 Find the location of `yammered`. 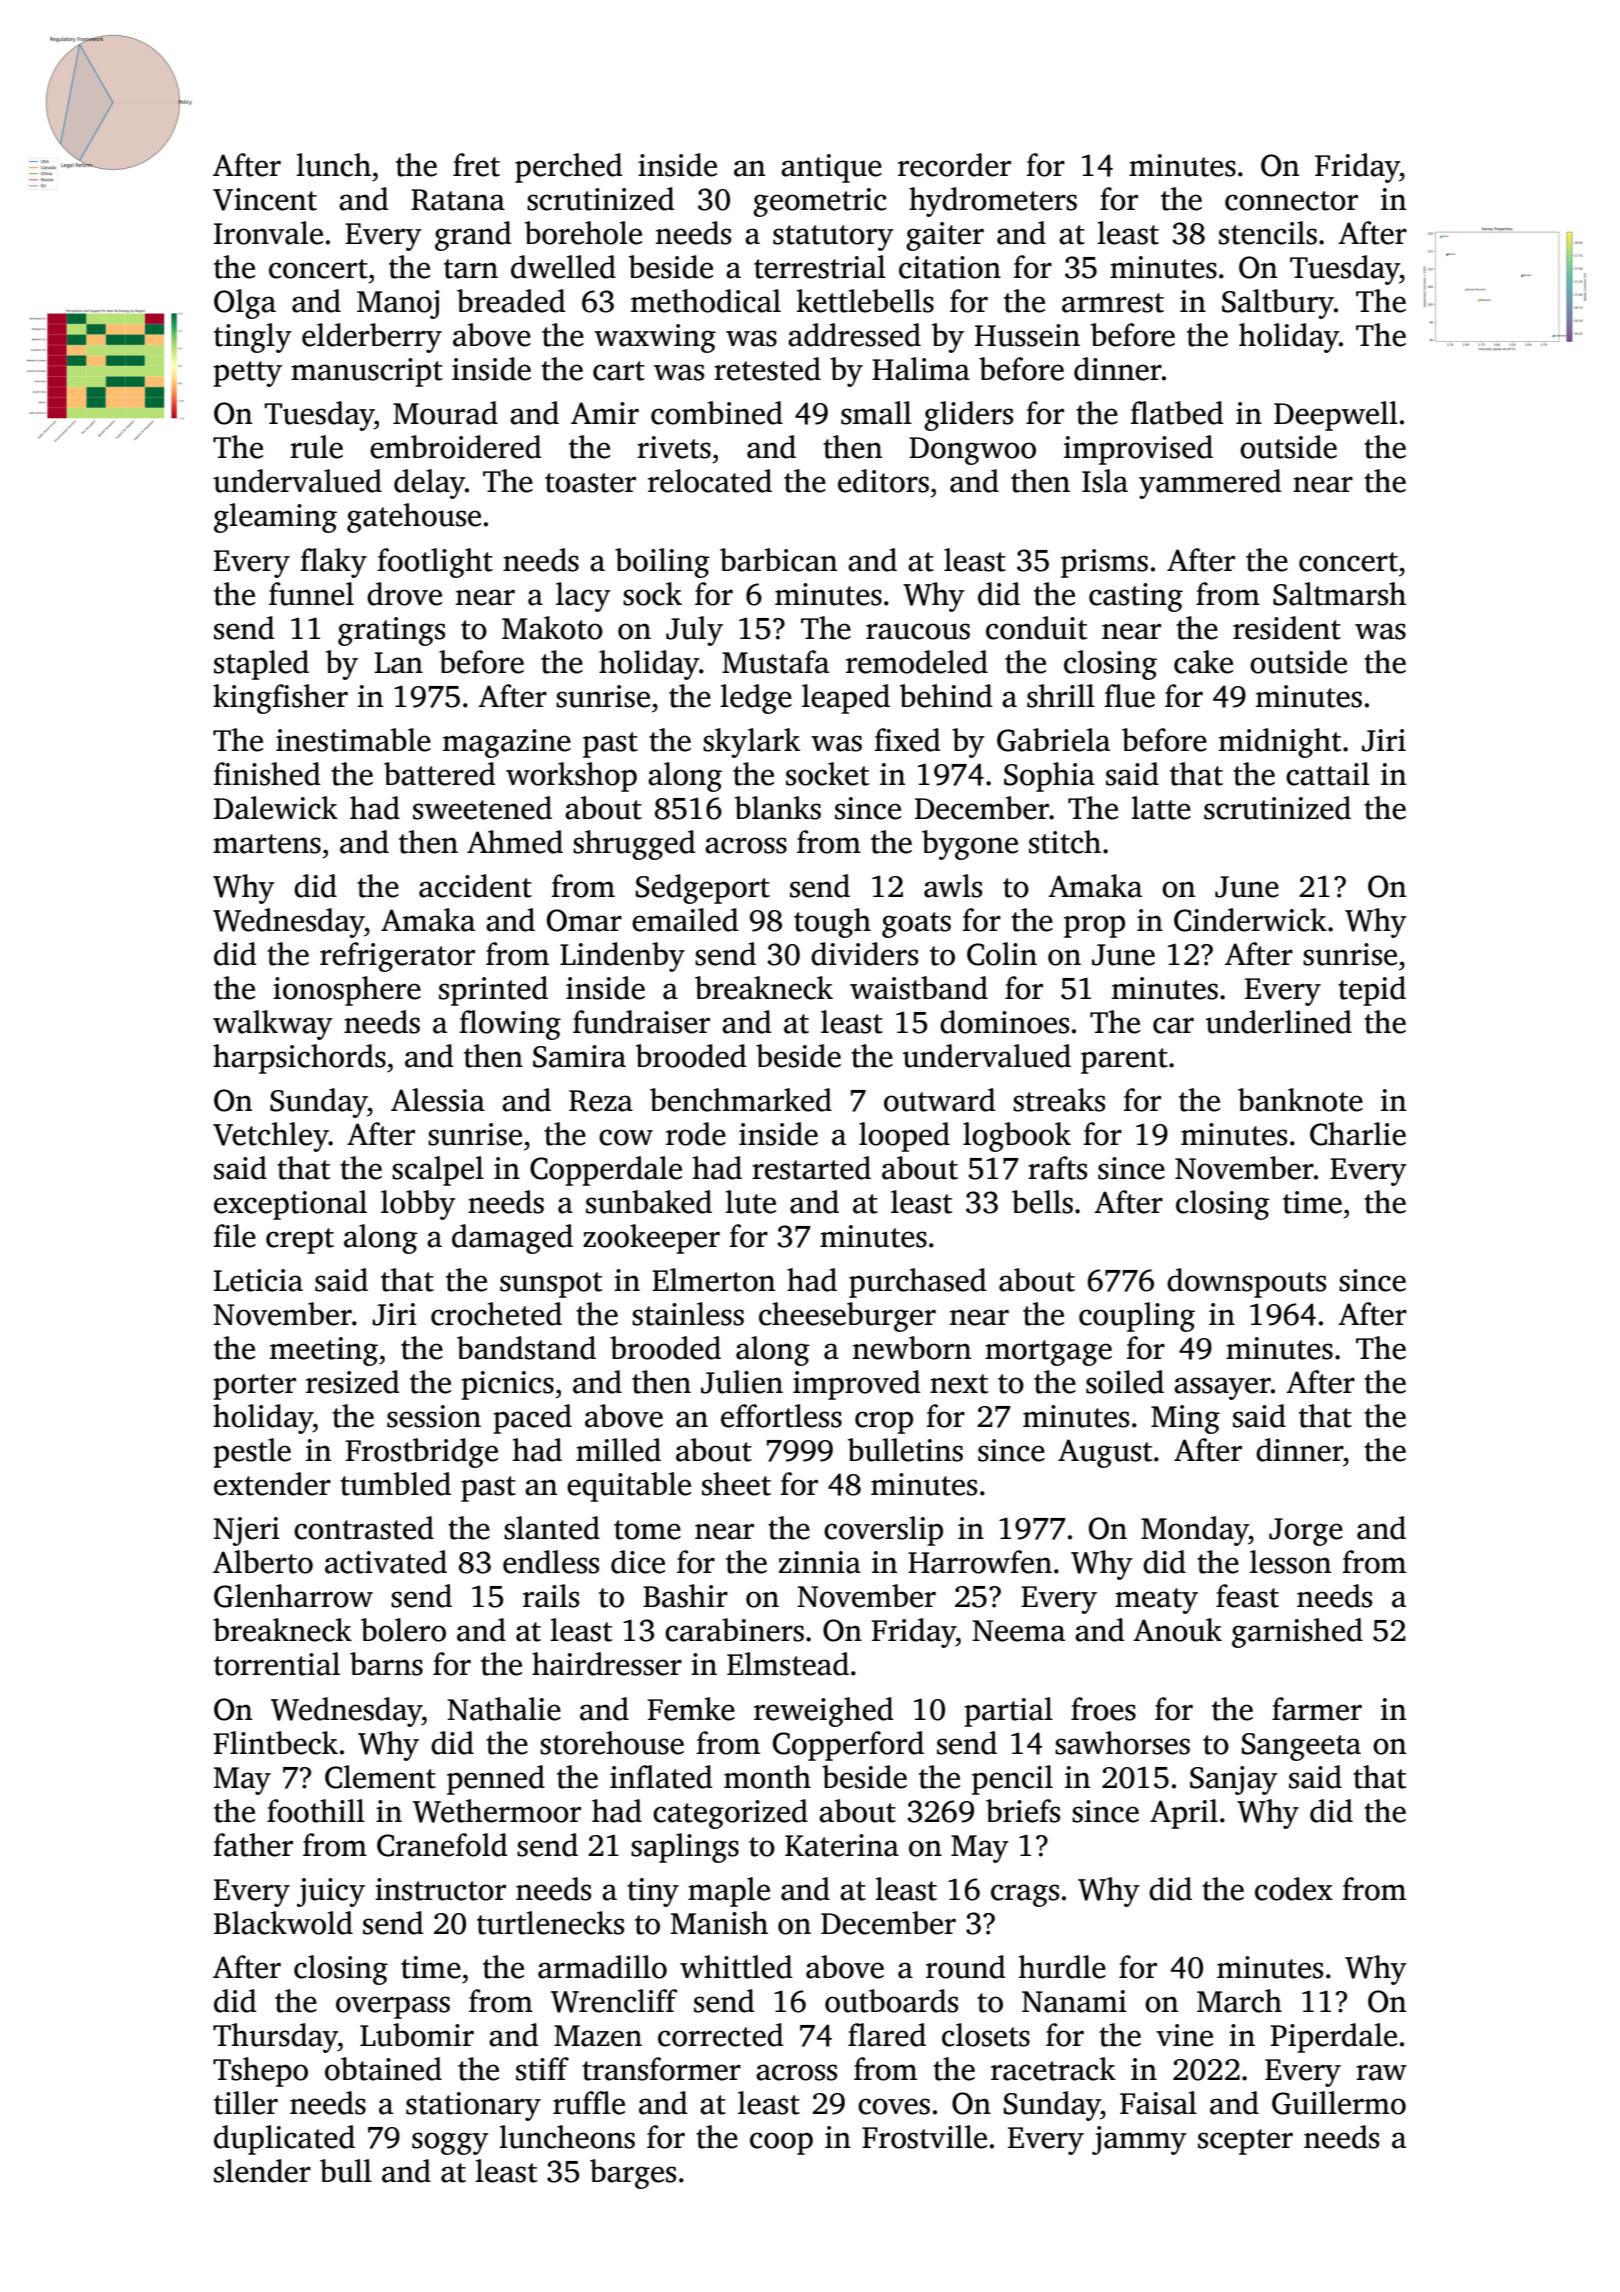

yammered is located at coordinates (1210, 484).
